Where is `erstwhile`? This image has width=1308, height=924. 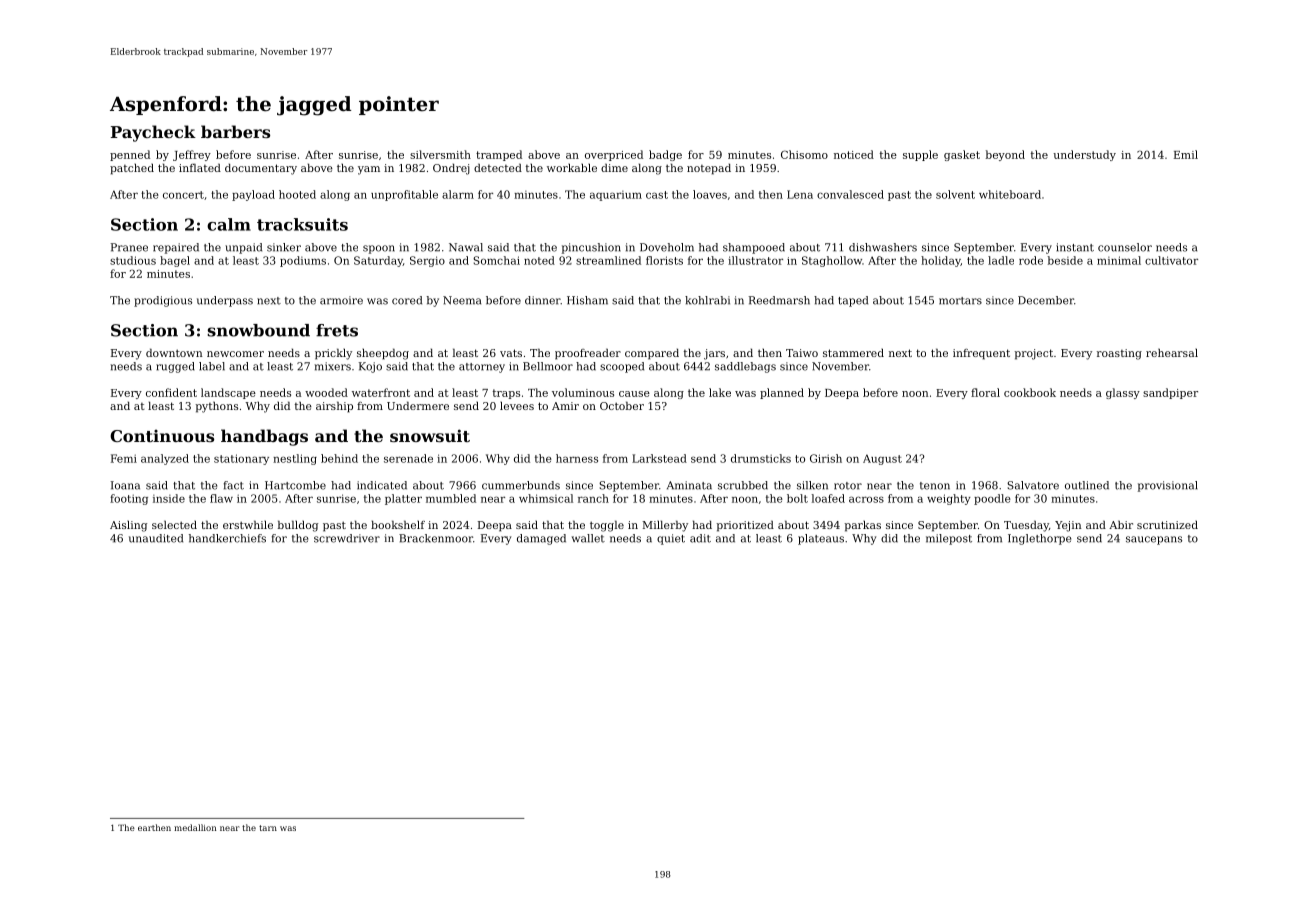
erstwhile is located at coordinates (248, 524).
